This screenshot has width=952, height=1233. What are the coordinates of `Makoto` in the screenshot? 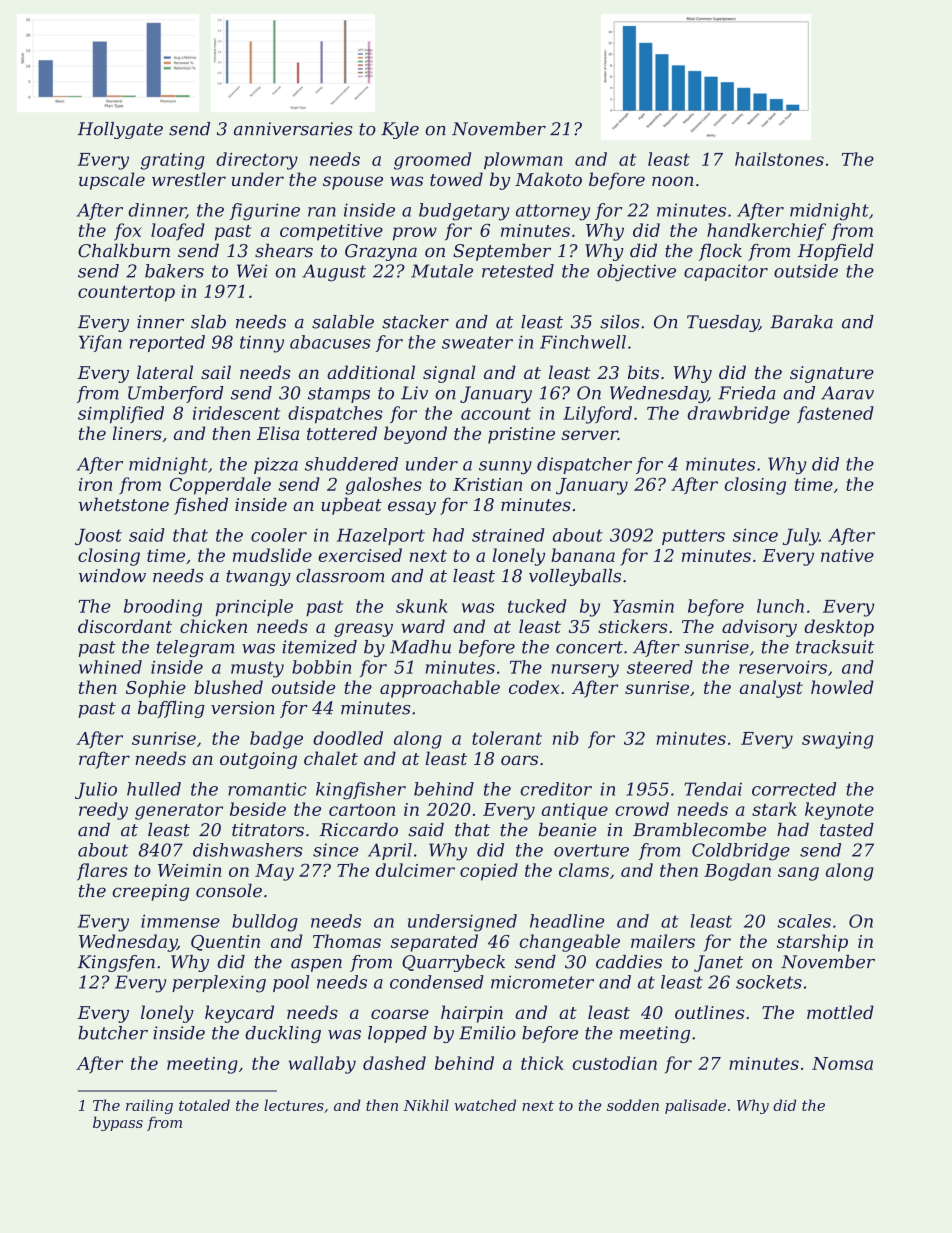 It's located at (548, 179).
